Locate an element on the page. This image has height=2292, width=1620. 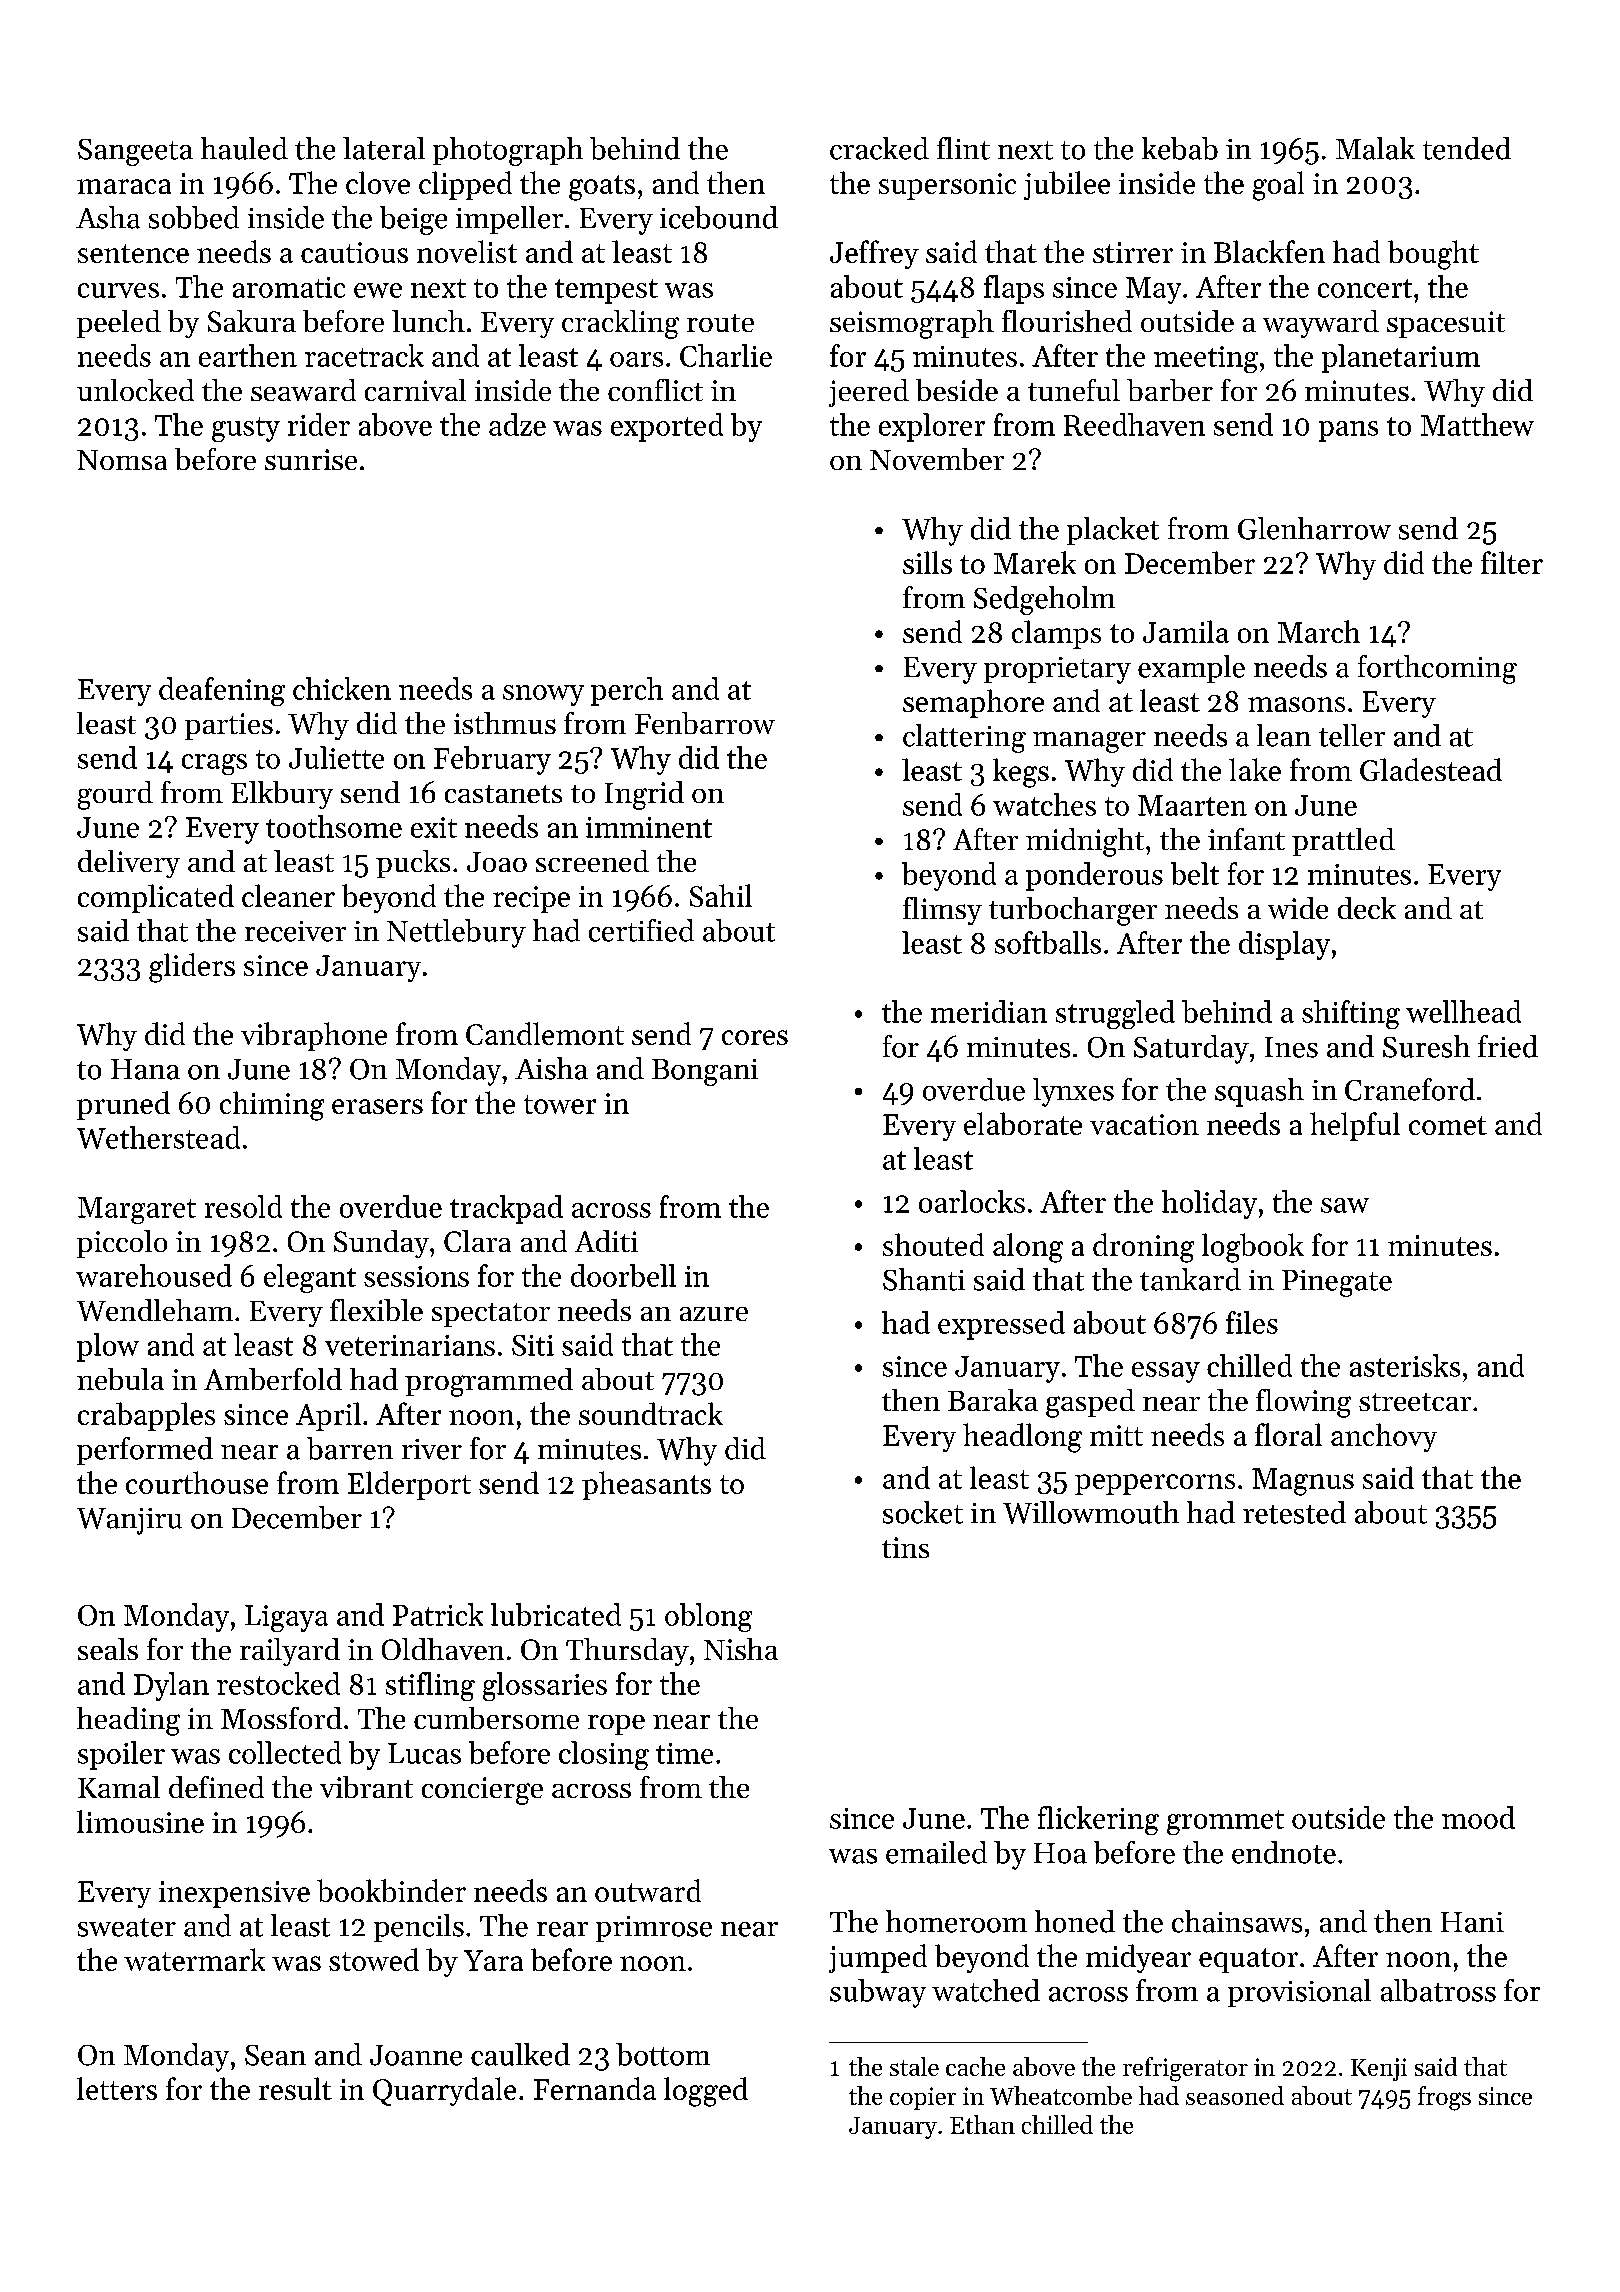
filter is located at coordinates (1512, 562).
